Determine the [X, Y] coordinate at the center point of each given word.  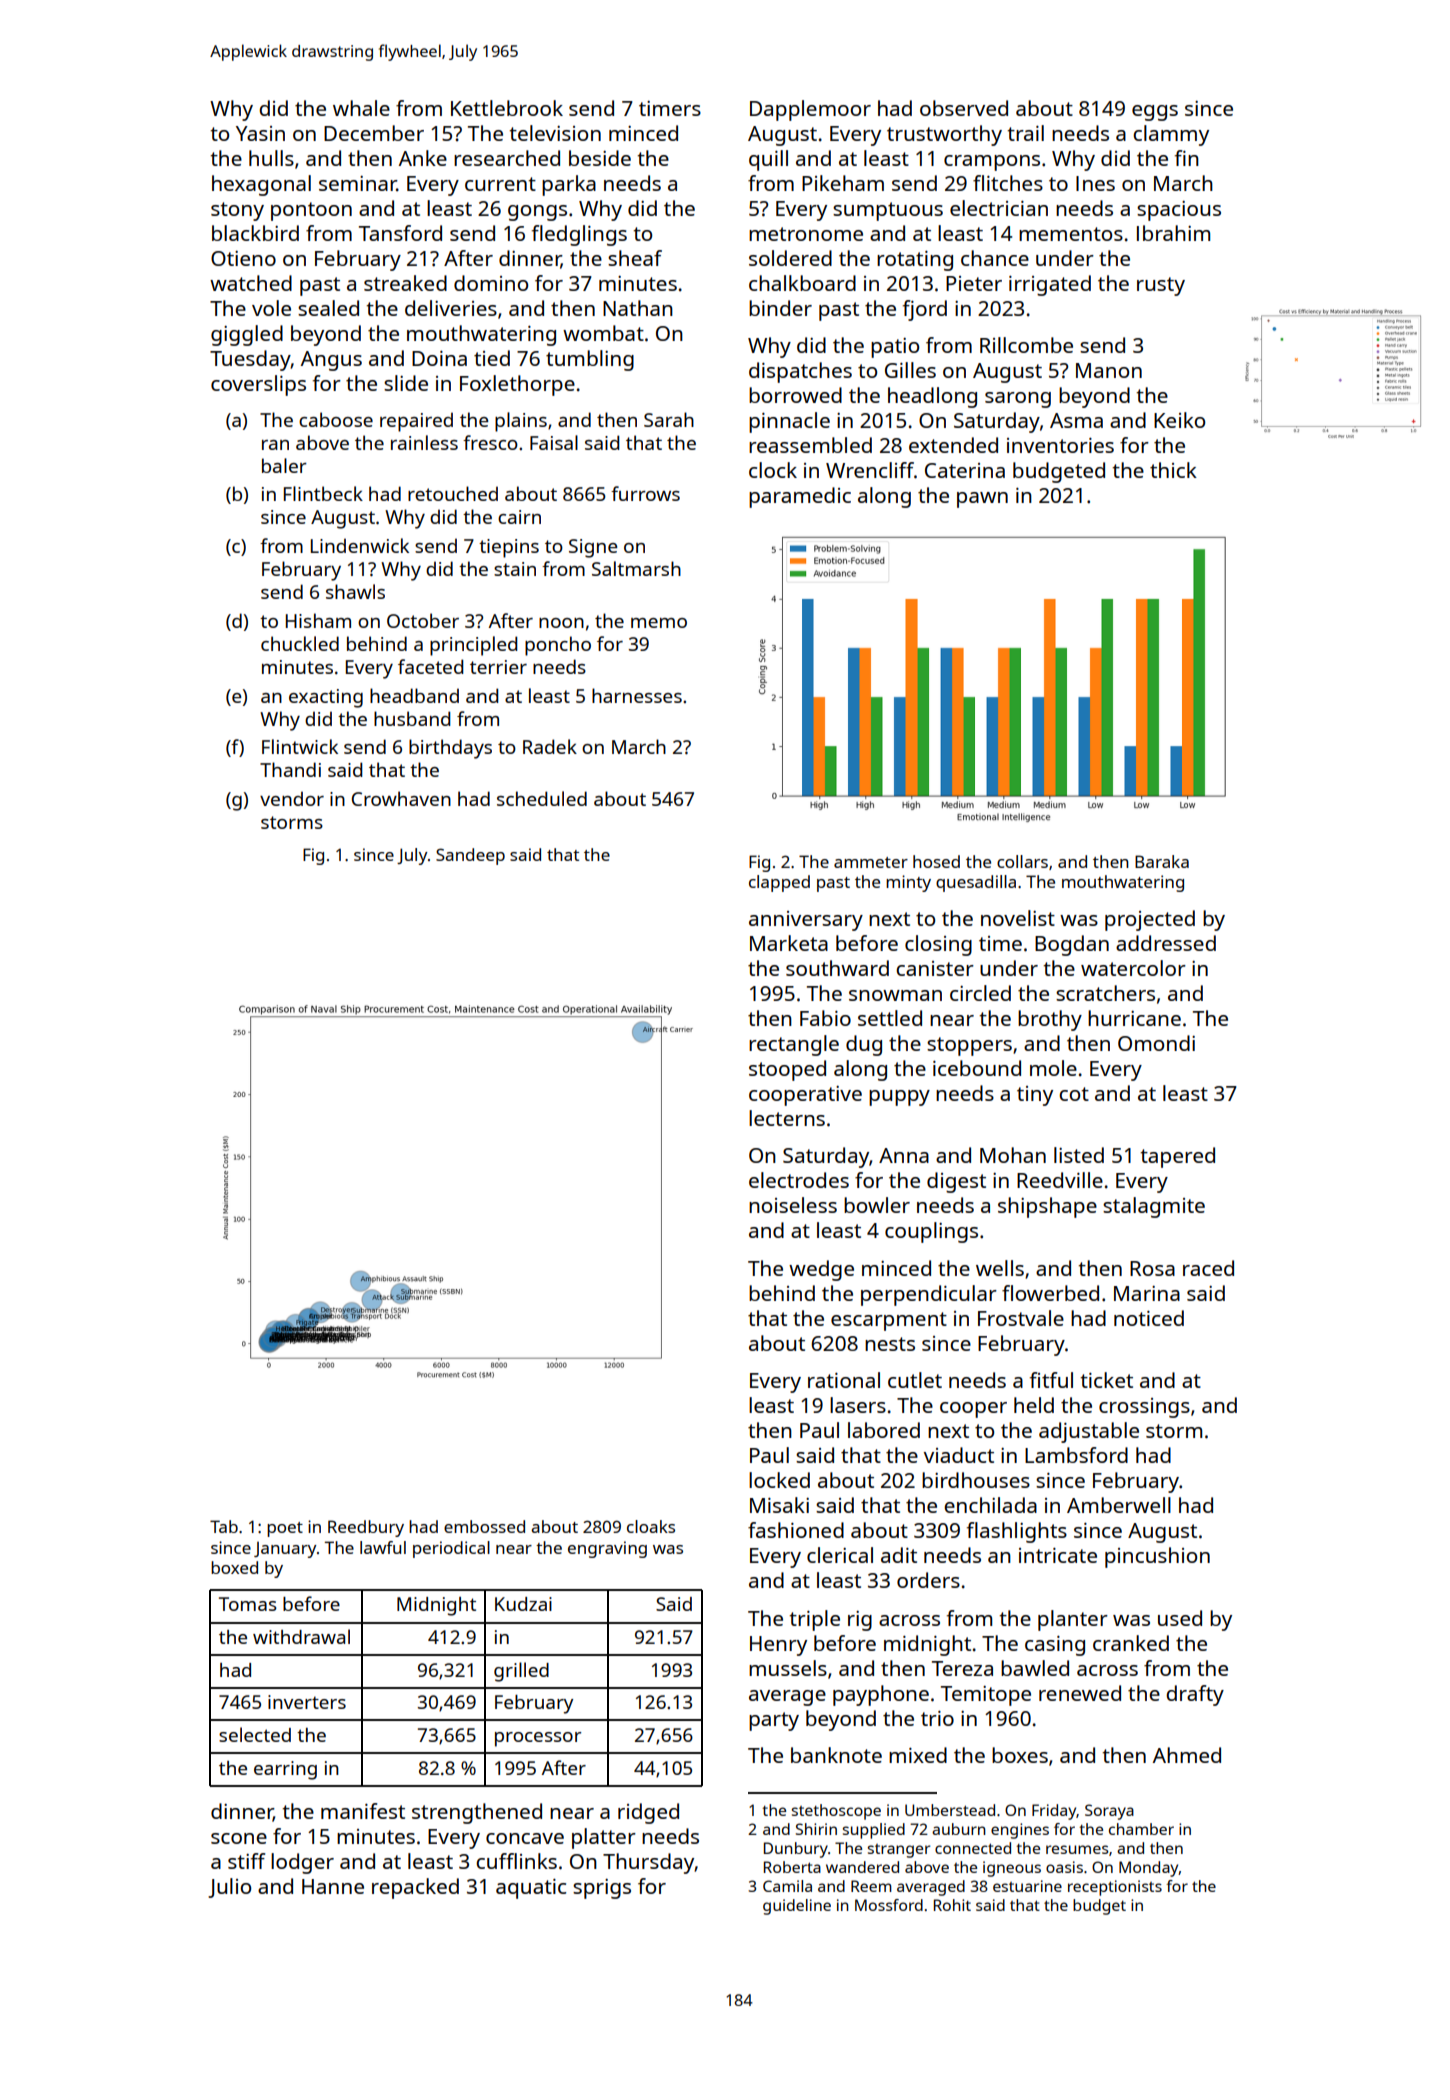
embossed [484, 1526]
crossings [1144, 1408]
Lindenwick [360, 545]
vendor [292, 798]
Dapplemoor [810, 110]
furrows [645, 493]
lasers [858, 1405]
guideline [797, 1907]
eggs [1155, 113]
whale [361, 108]
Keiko [1179, 420]
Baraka [1162, 861]
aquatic [531, 1889]
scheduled [542, 798]
